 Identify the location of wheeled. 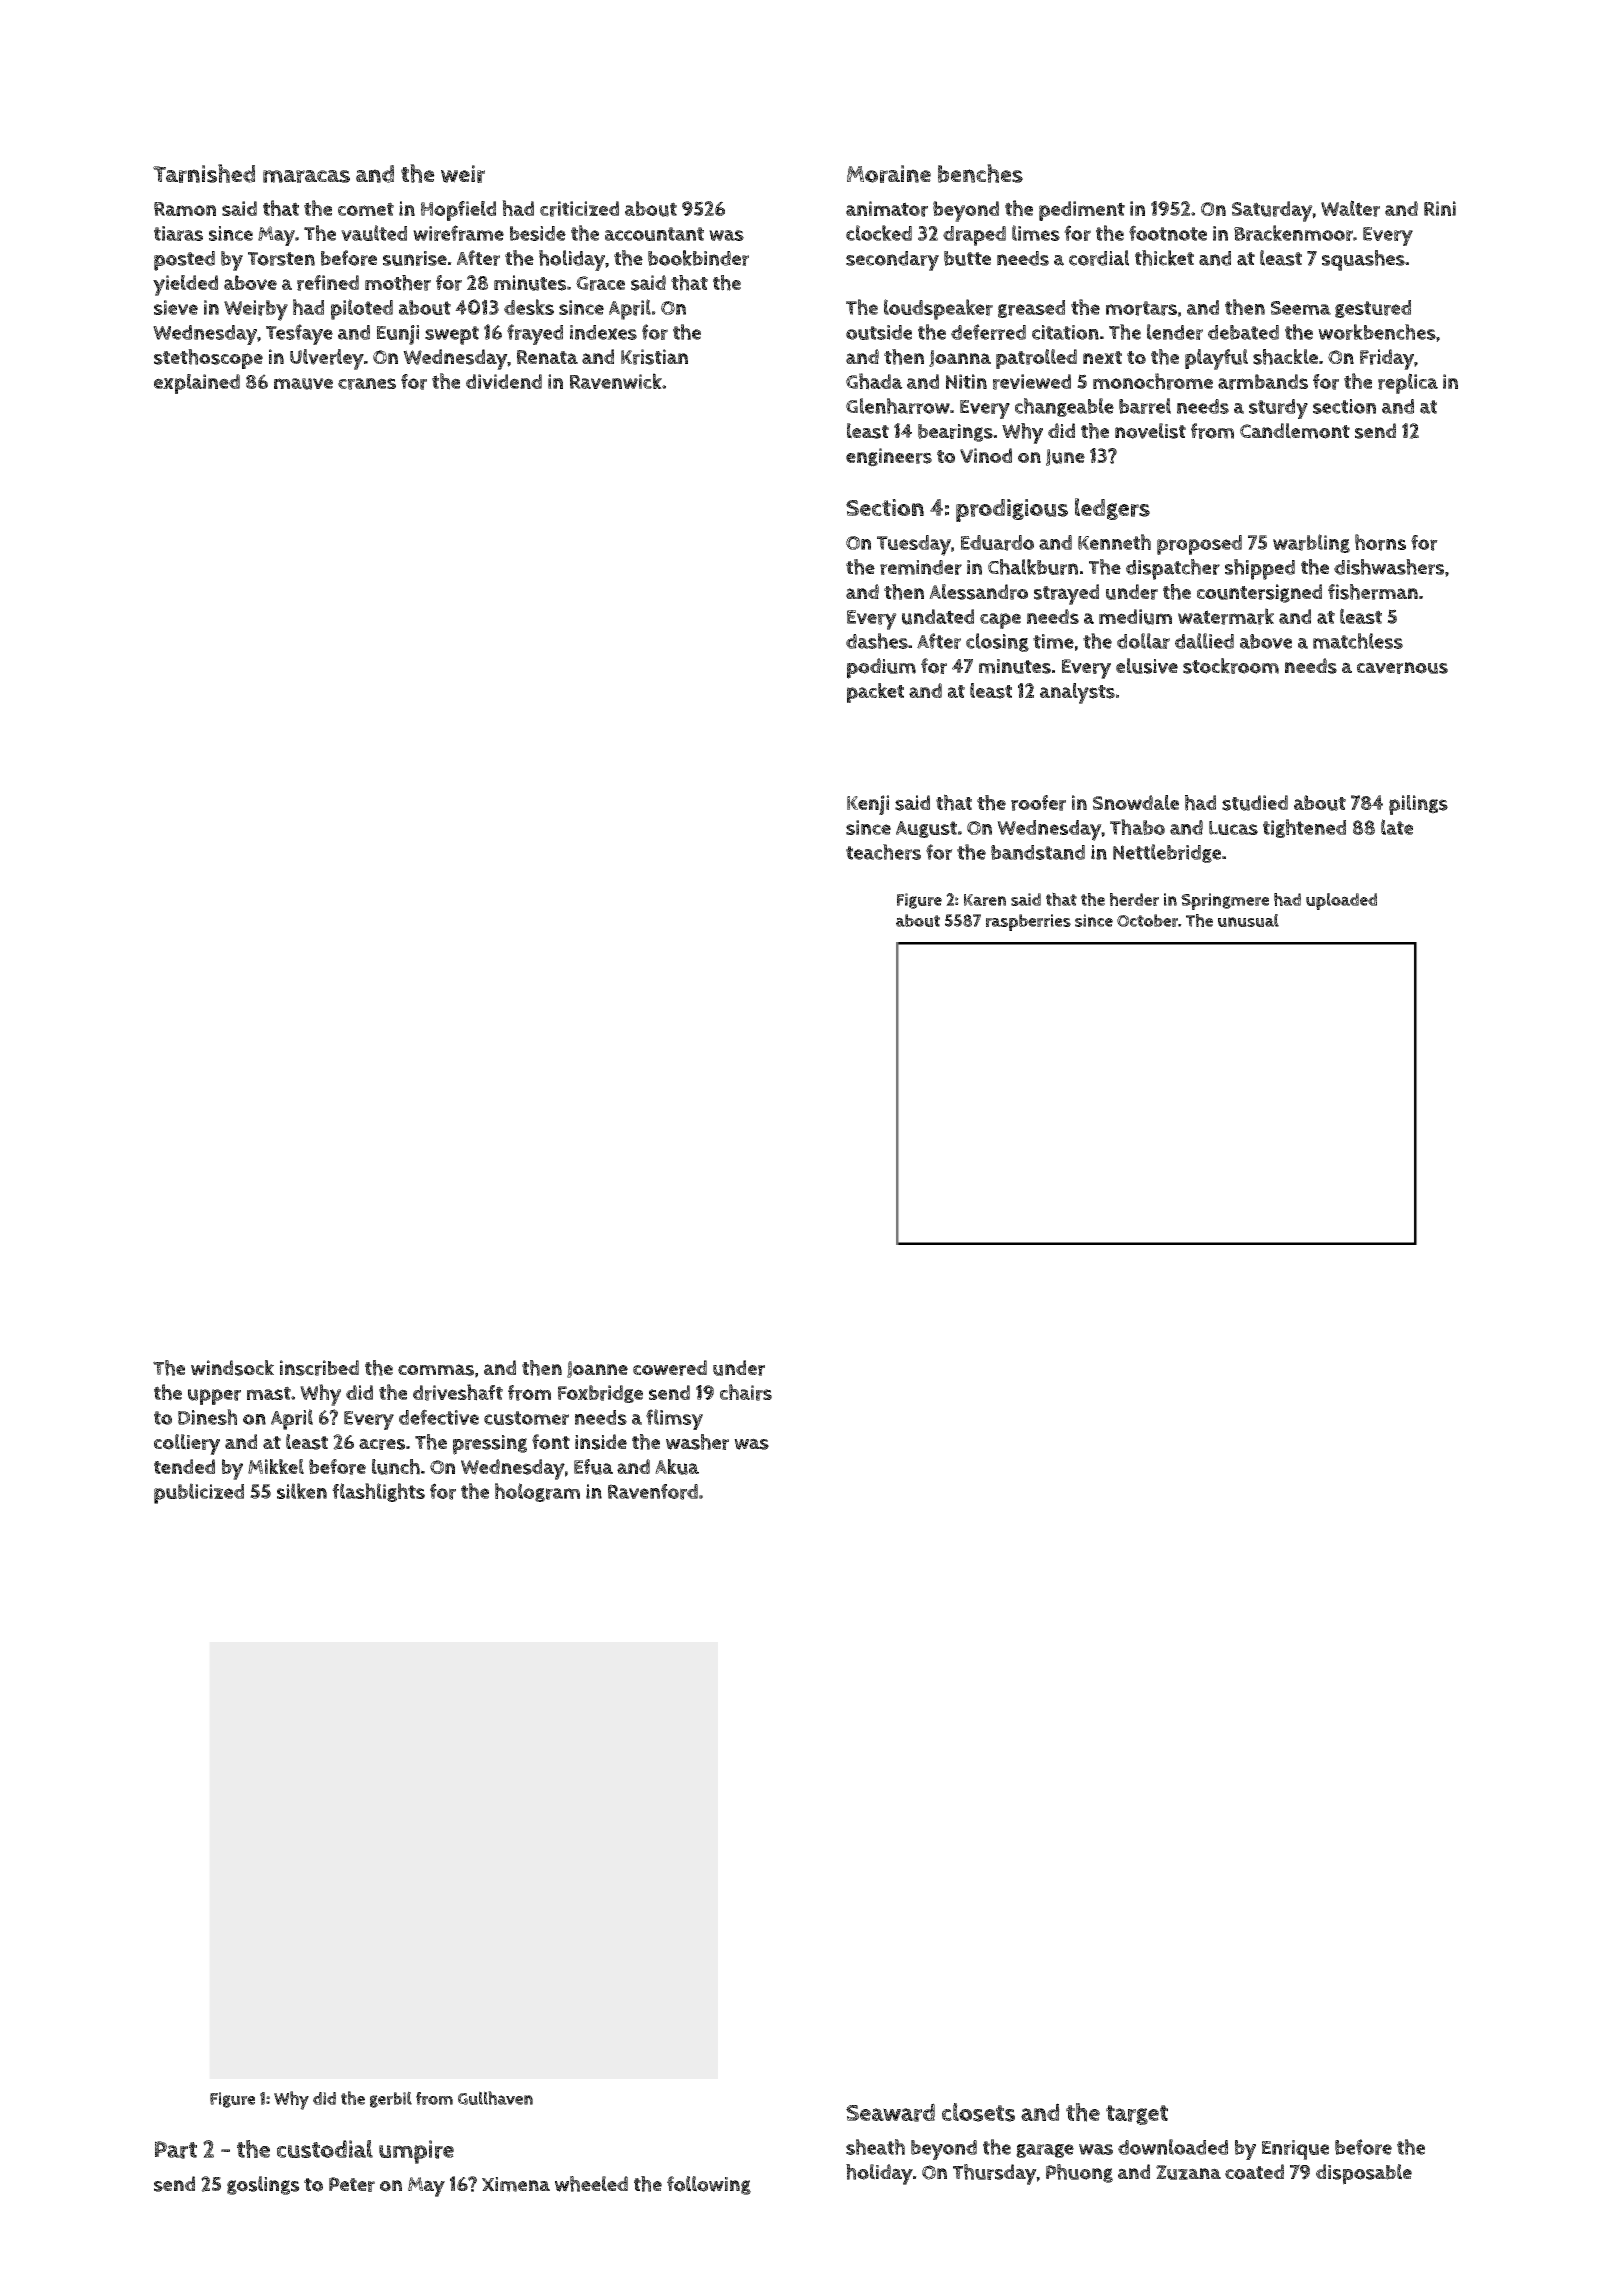
(591, 2184).
